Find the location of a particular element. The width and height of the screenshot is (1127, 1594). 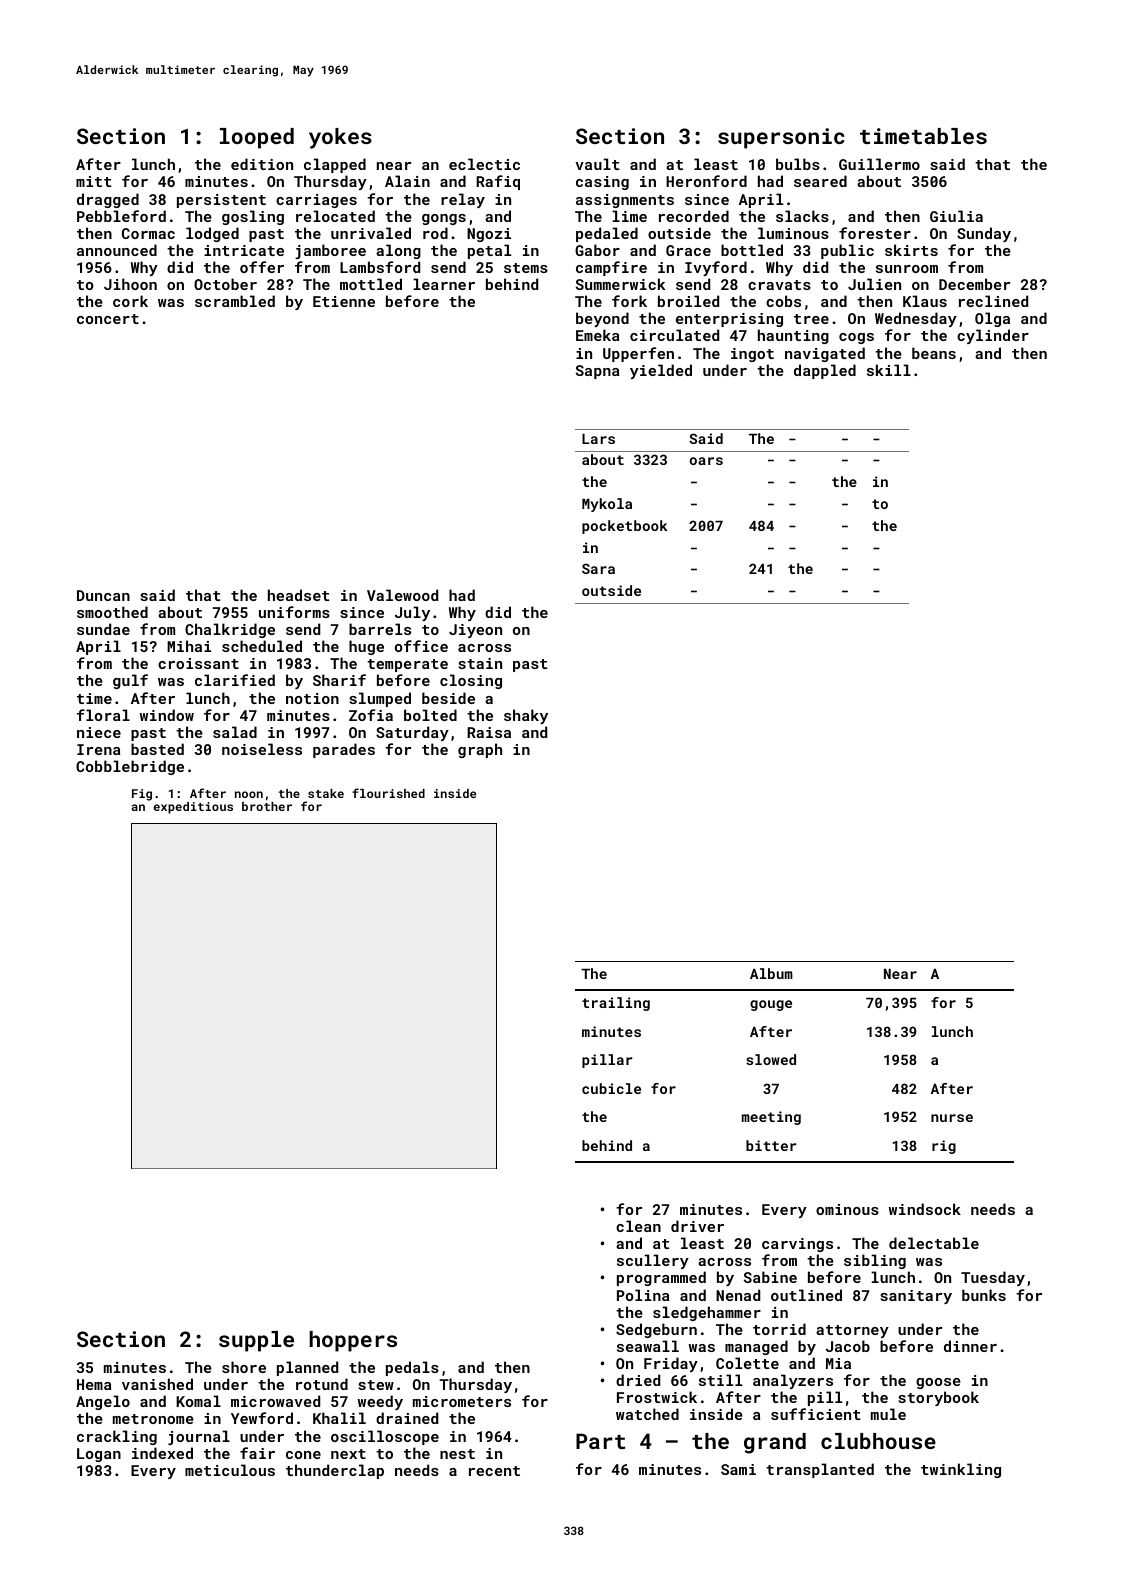

skill is located at coordinates (889, 370).
